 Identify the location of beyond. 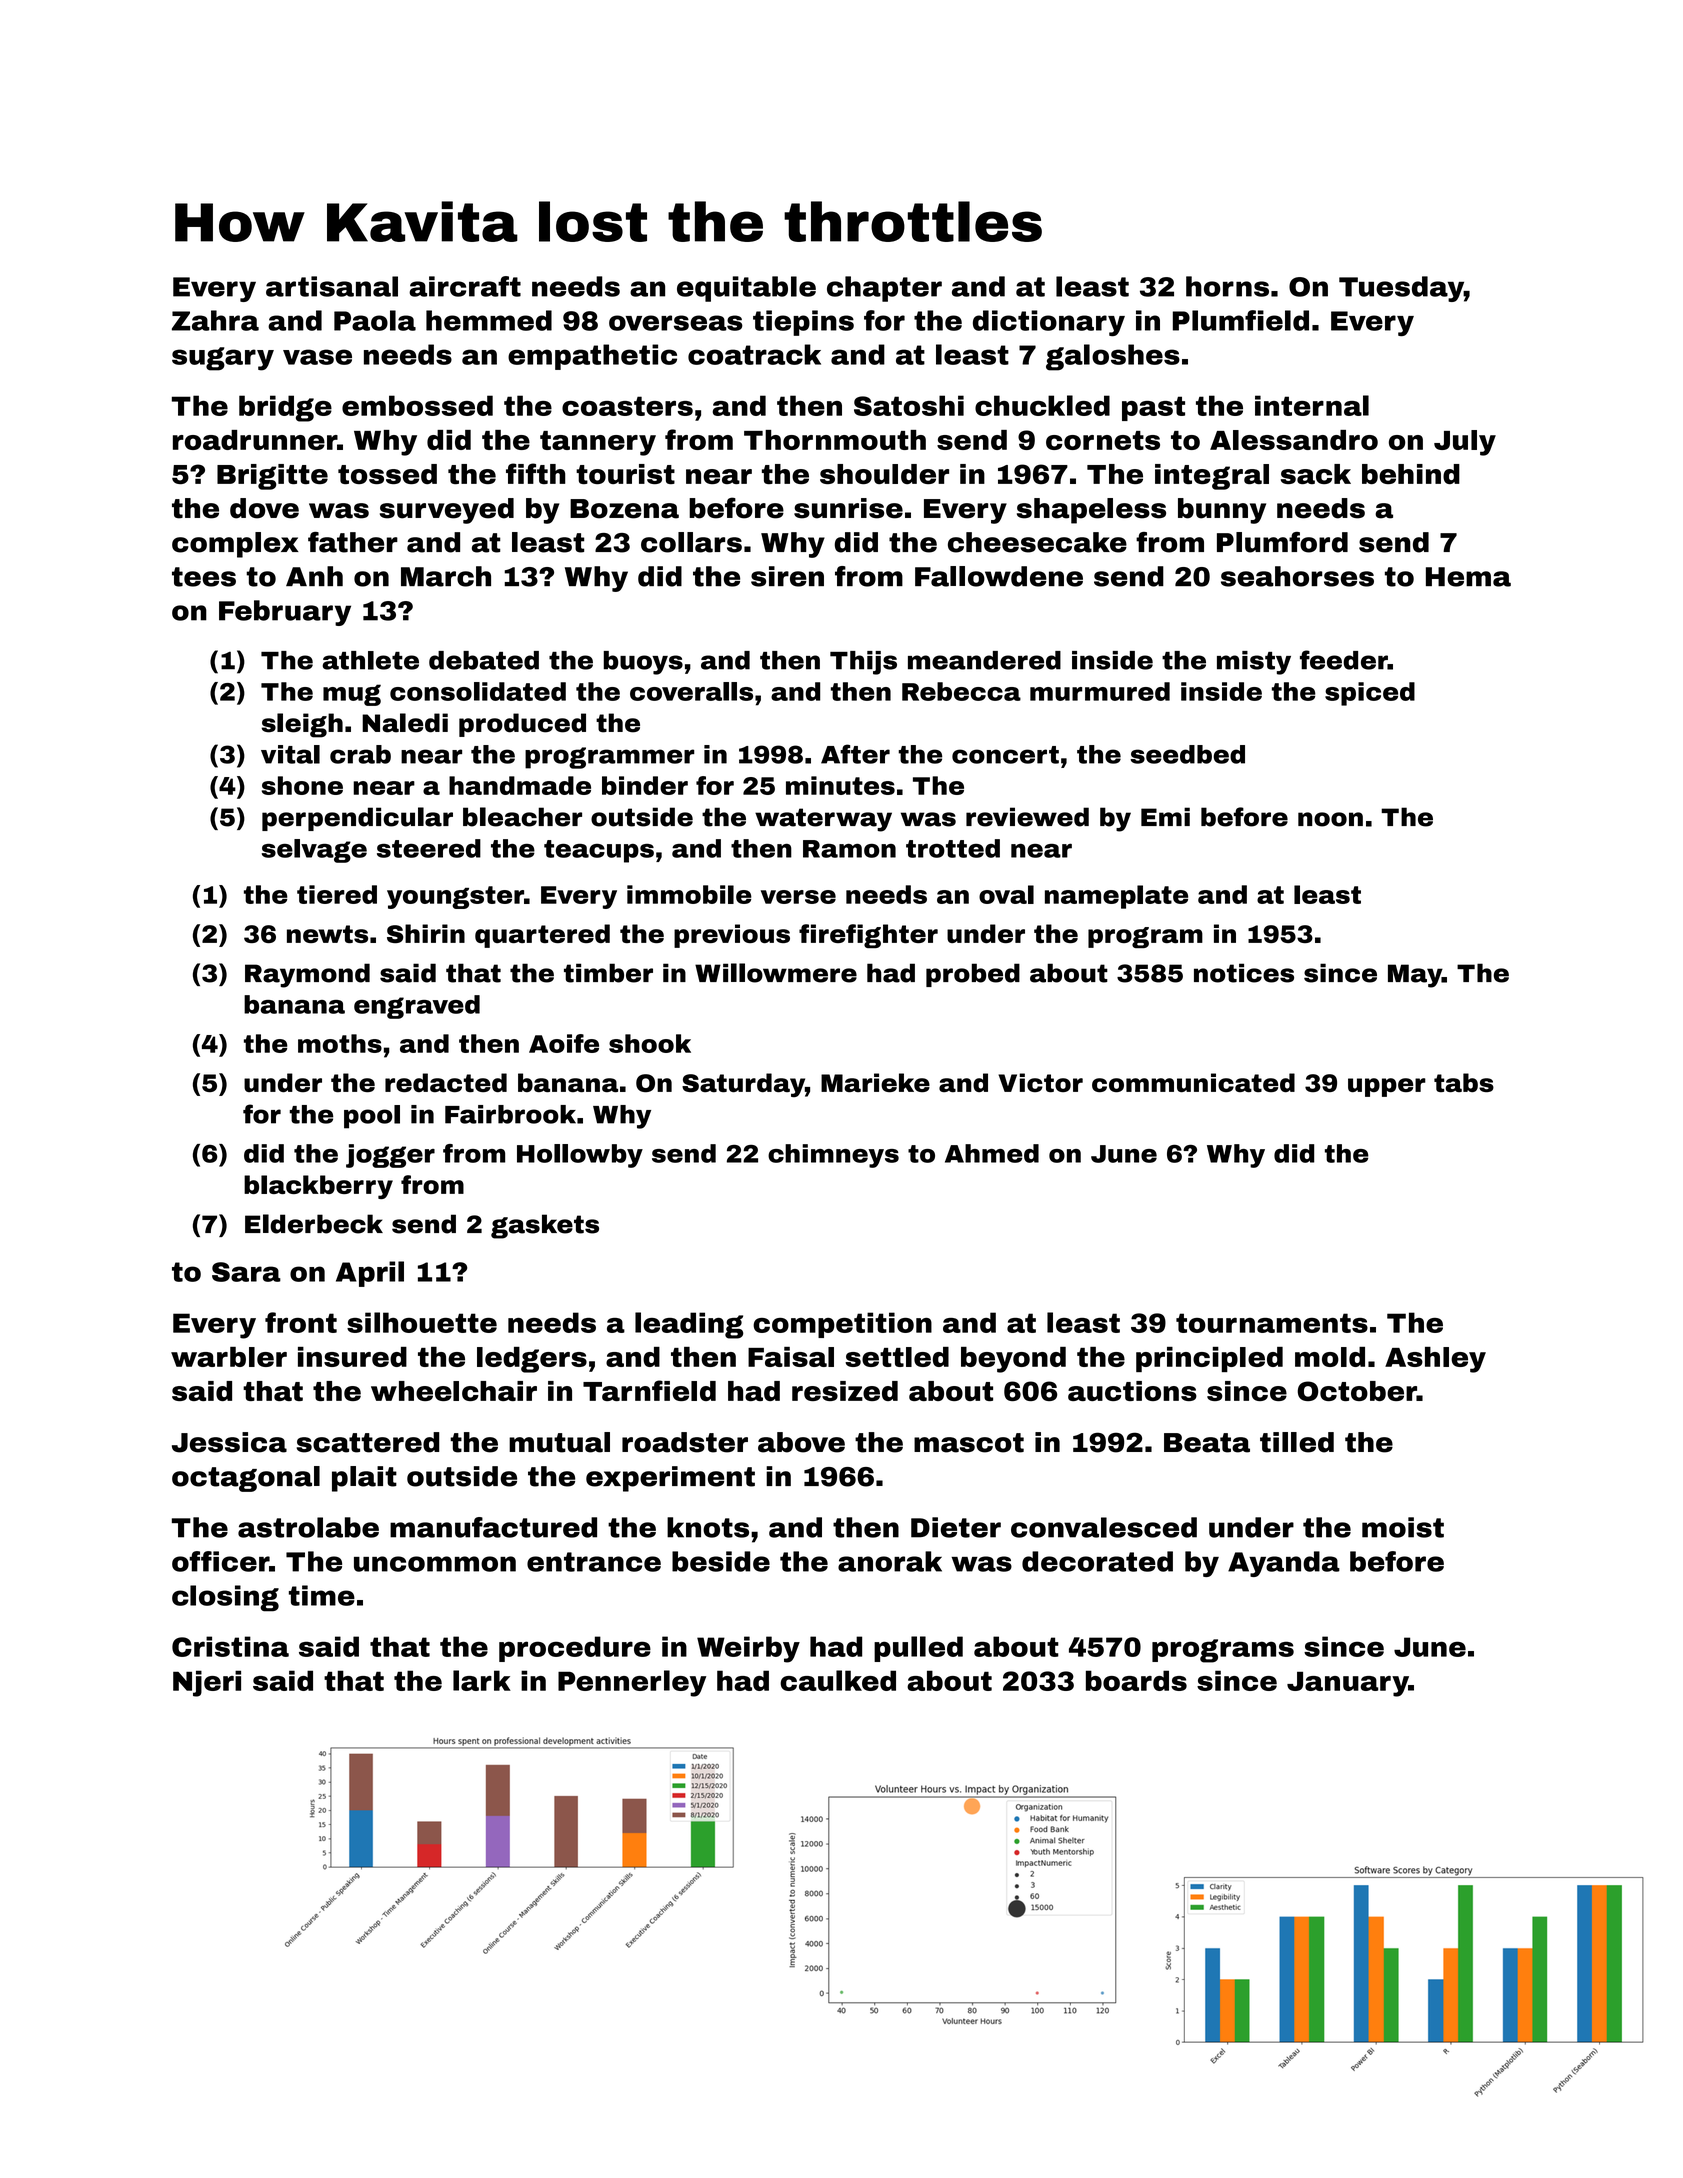
(1013, 1360).
